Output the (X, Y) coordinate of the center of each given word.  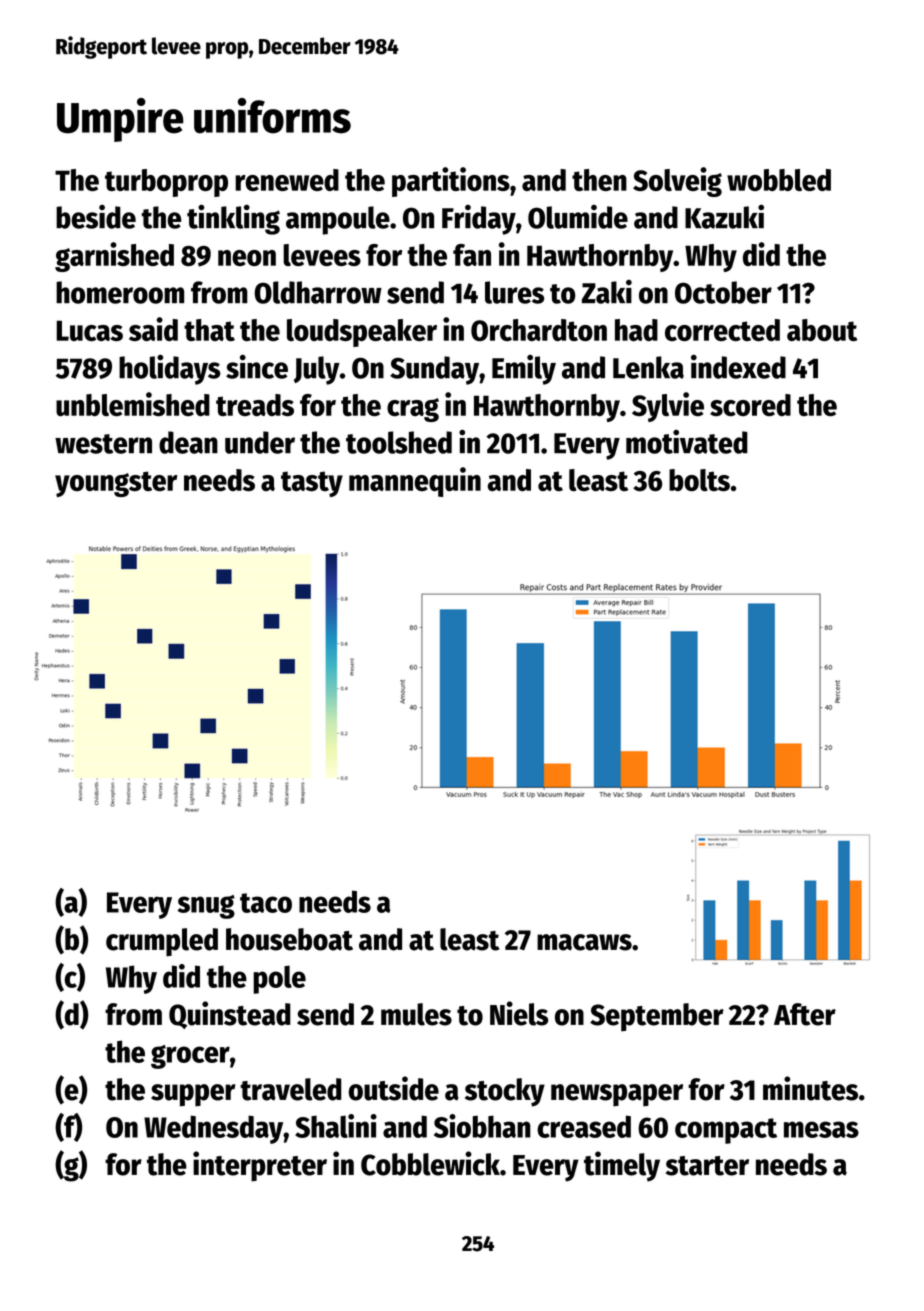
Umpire (120, 120)
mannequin (415, 482)
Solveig (677, 182)
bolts (699, 480)
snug (206, 907)
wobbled (779, 180)
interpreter (260, 1166)
